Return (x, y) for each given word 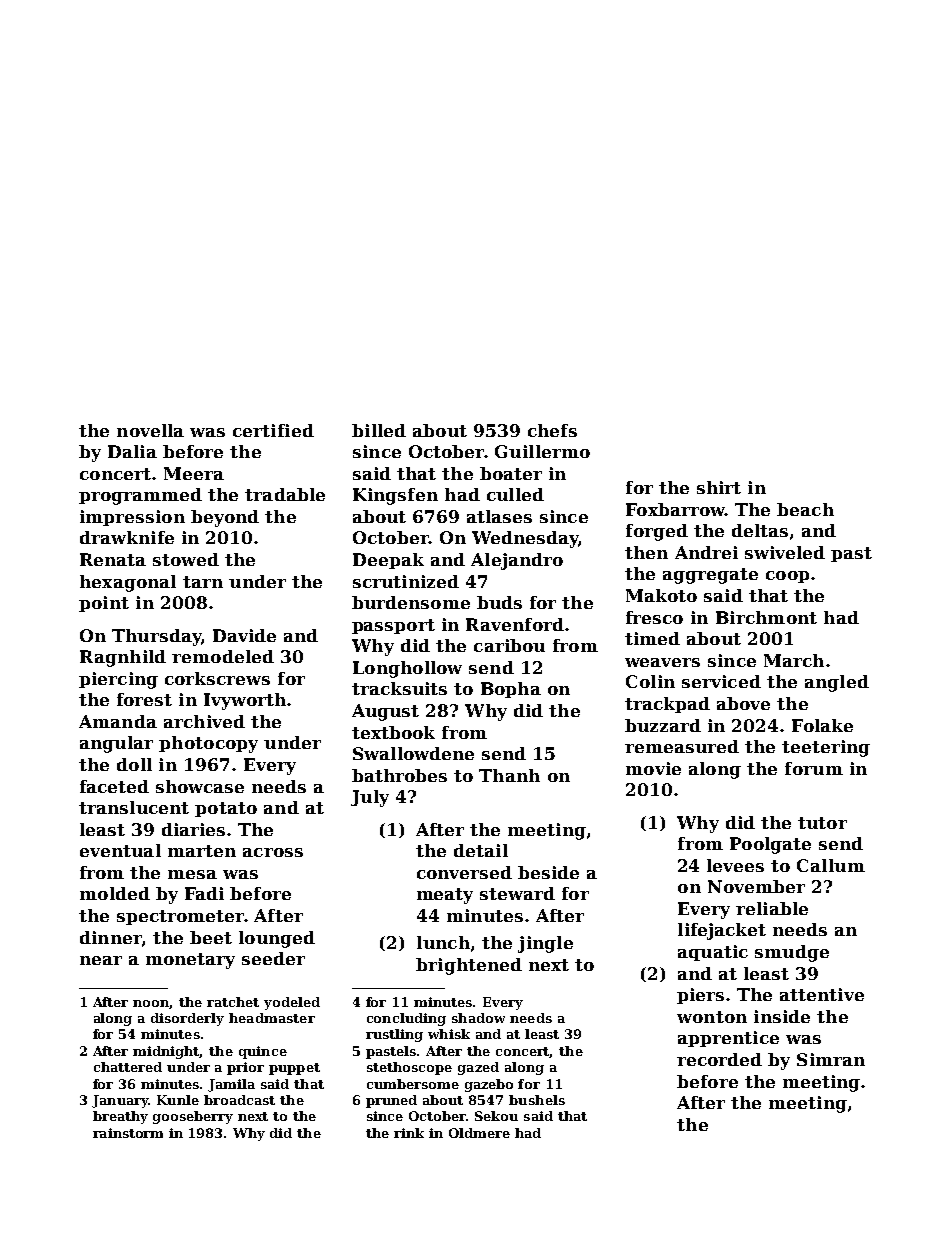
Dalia (132, 451)
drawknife (127, 537)
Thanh (509, 775)
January (120, 1101)
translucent (134, 807)
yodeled (292, 1003)
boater (511, 473)
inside (782, 1016)
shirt (719, 487)
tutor (822, 823)
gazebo (489, 1085)
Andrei (706, 552)
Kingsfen (395, 496)
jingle (545, 944)
